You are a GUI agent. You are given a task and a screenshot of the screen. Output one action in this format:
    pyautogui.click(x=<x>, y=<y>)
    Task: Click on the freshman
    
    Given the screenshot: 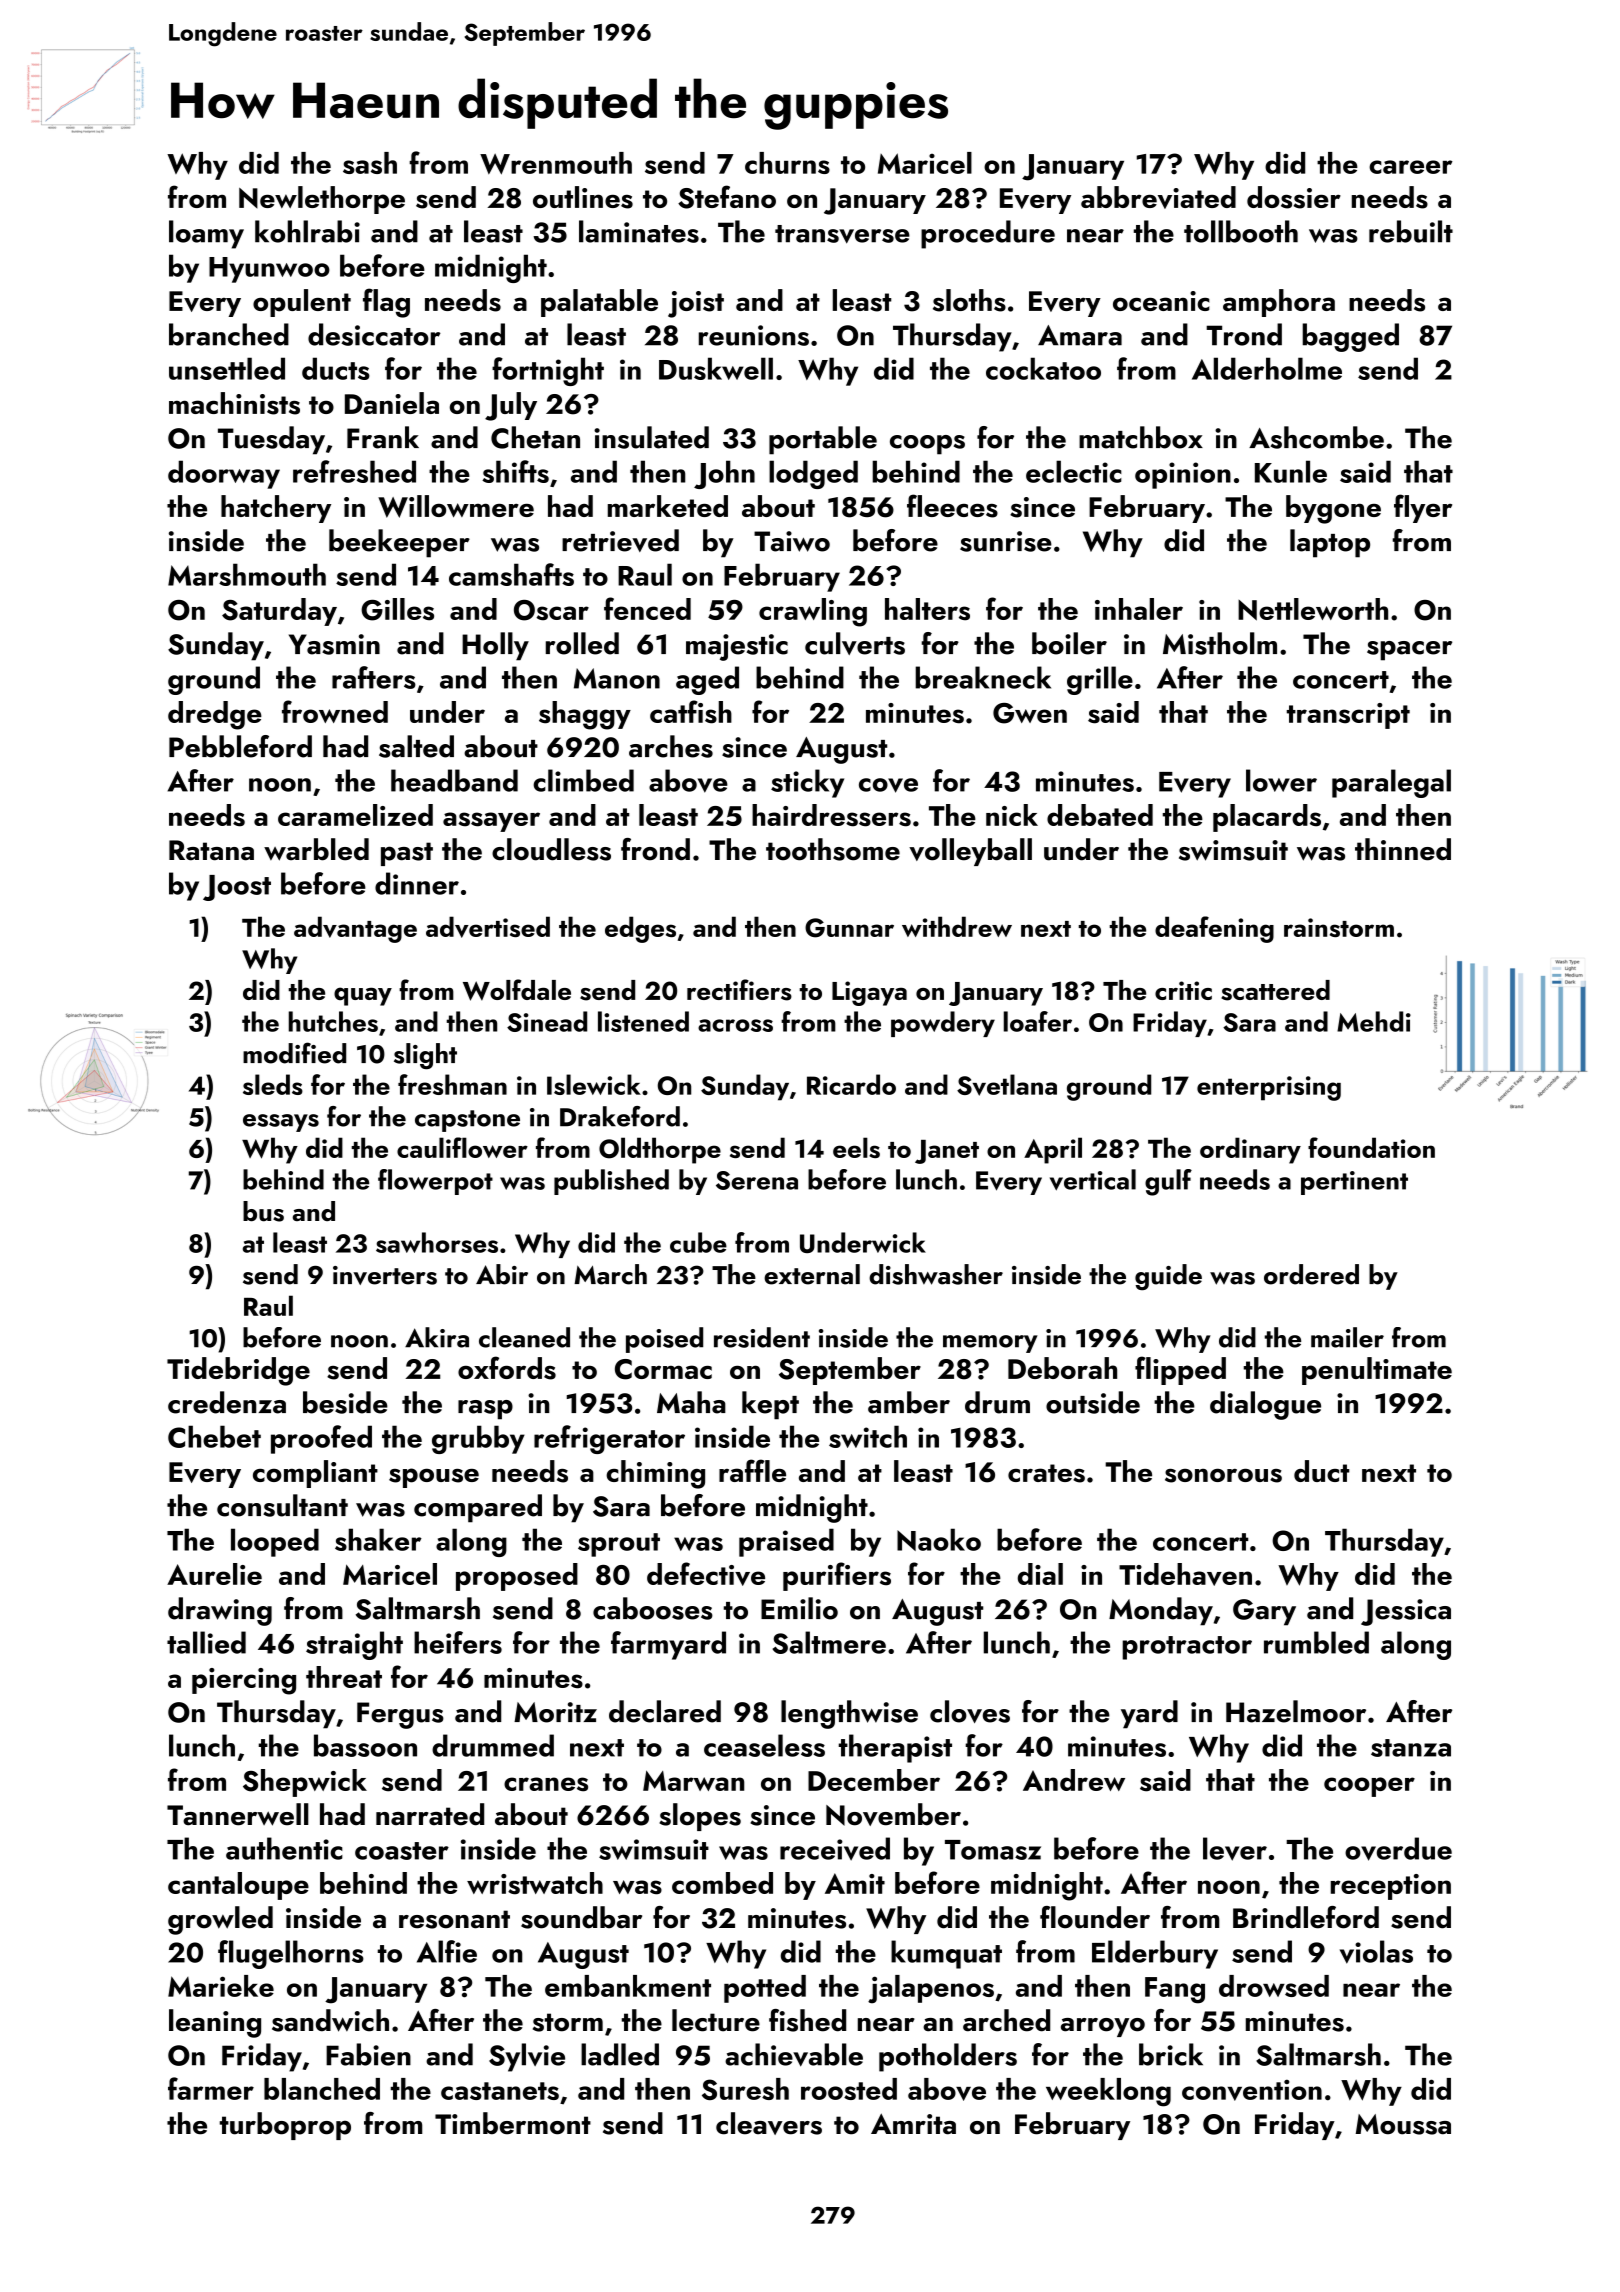 What is the action you would take?
    pyautogui.click(x=452, y=1084)
